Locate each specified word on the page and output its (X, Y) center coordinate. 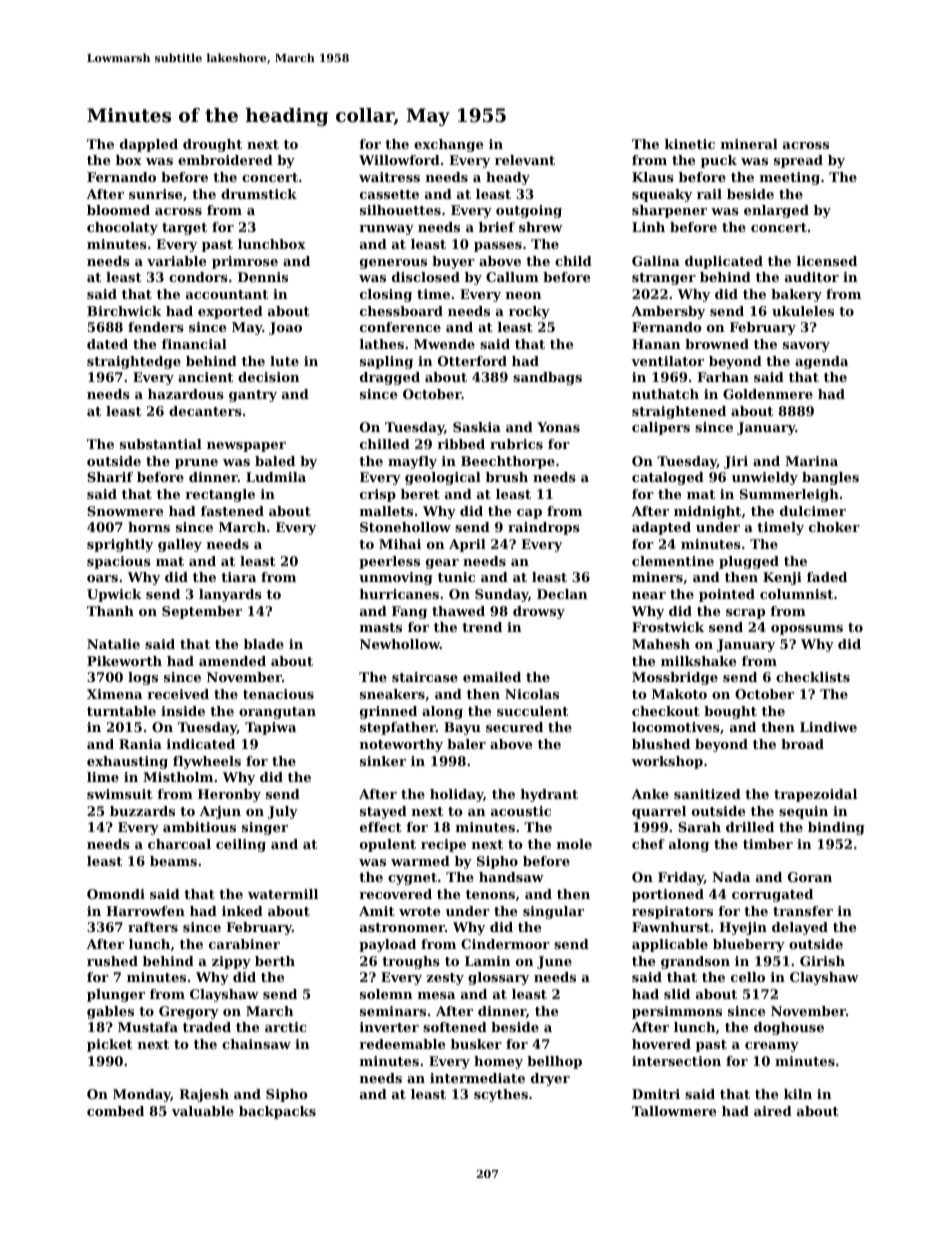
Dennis (263, 277)
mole (574, 844)
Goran (810, 877)
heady (508, 178)
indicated (201, 744)
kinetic (690, 144)
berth (275, 961)
